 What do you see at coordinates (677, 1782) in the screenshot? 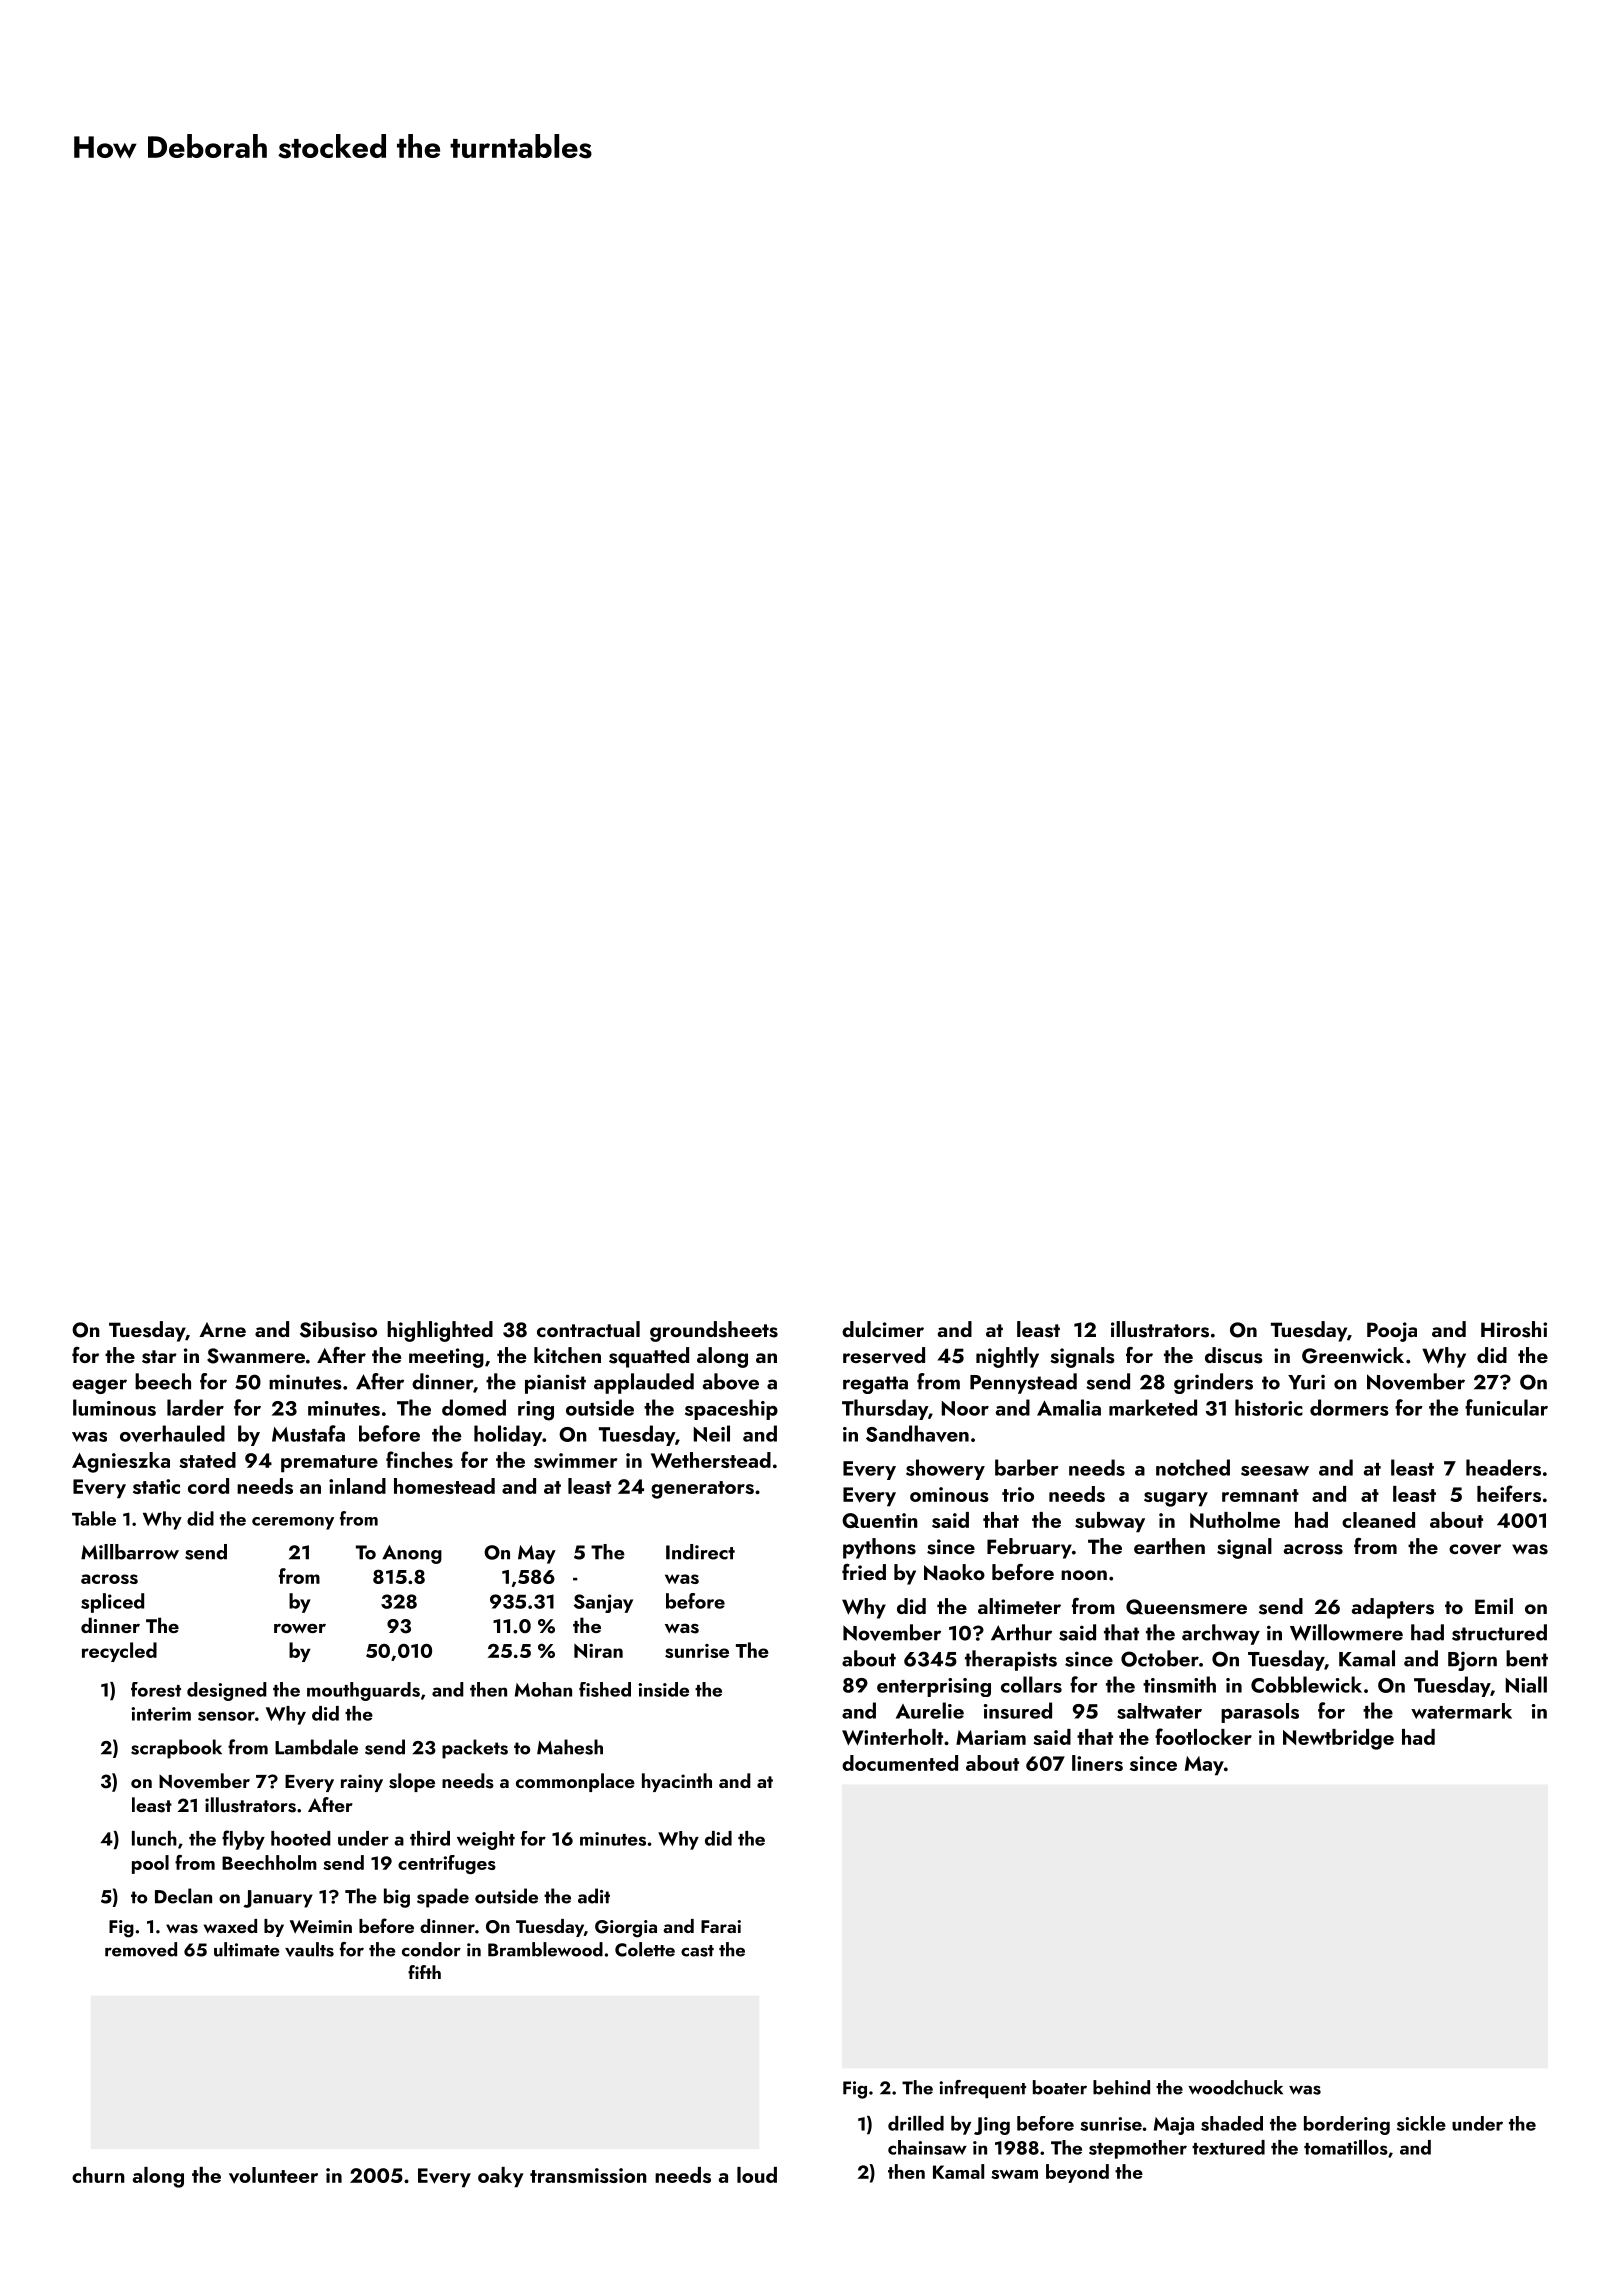
I see `hyacinth` at bounding box center [677, 1782].
